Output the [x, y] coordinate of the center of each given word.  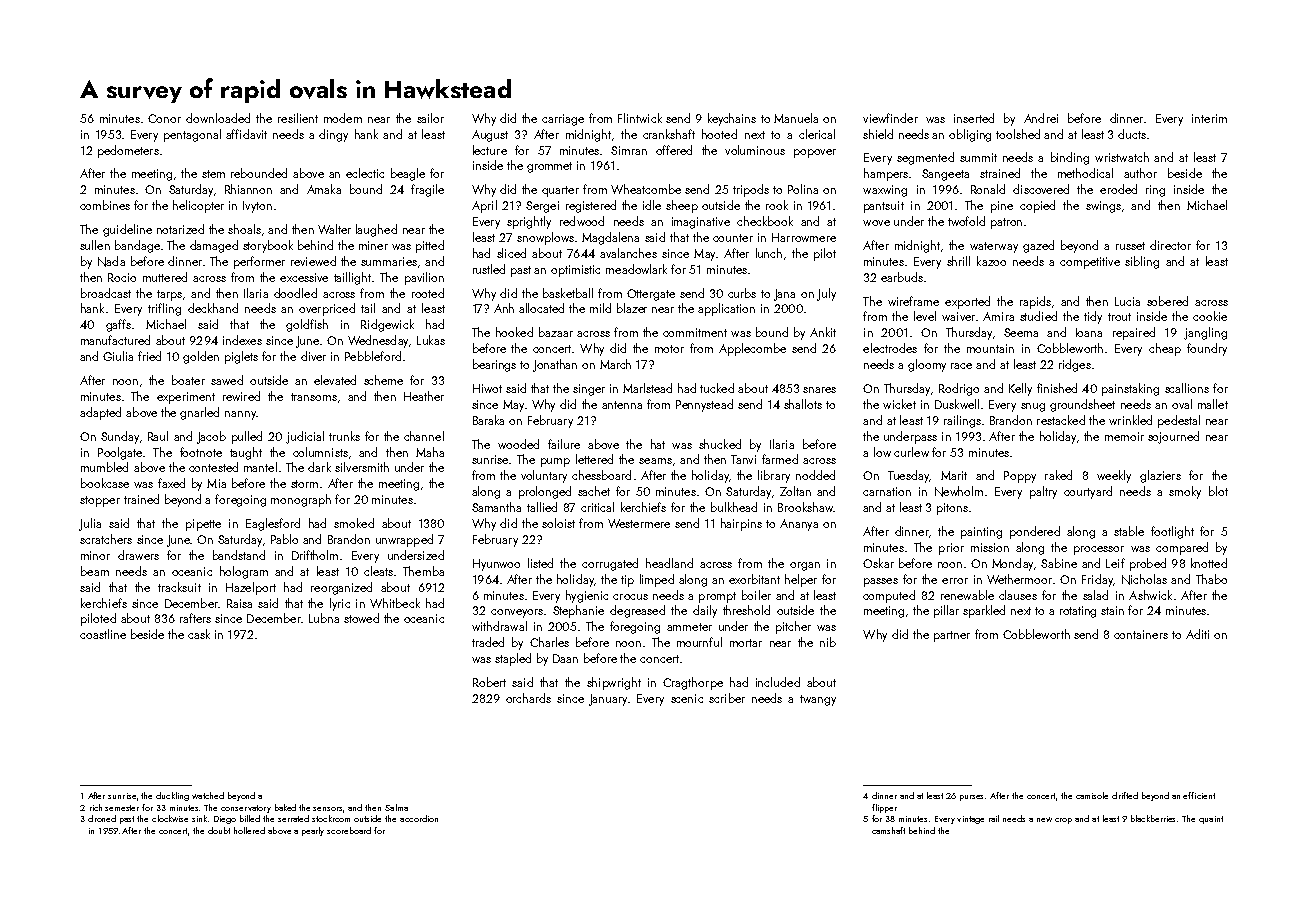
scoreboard [349, 830]
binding [1070, 158]
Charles [549, 642]
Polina [803, 189]
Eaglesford [273, 524]
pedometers [128, 151]
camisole [1092, 795]
